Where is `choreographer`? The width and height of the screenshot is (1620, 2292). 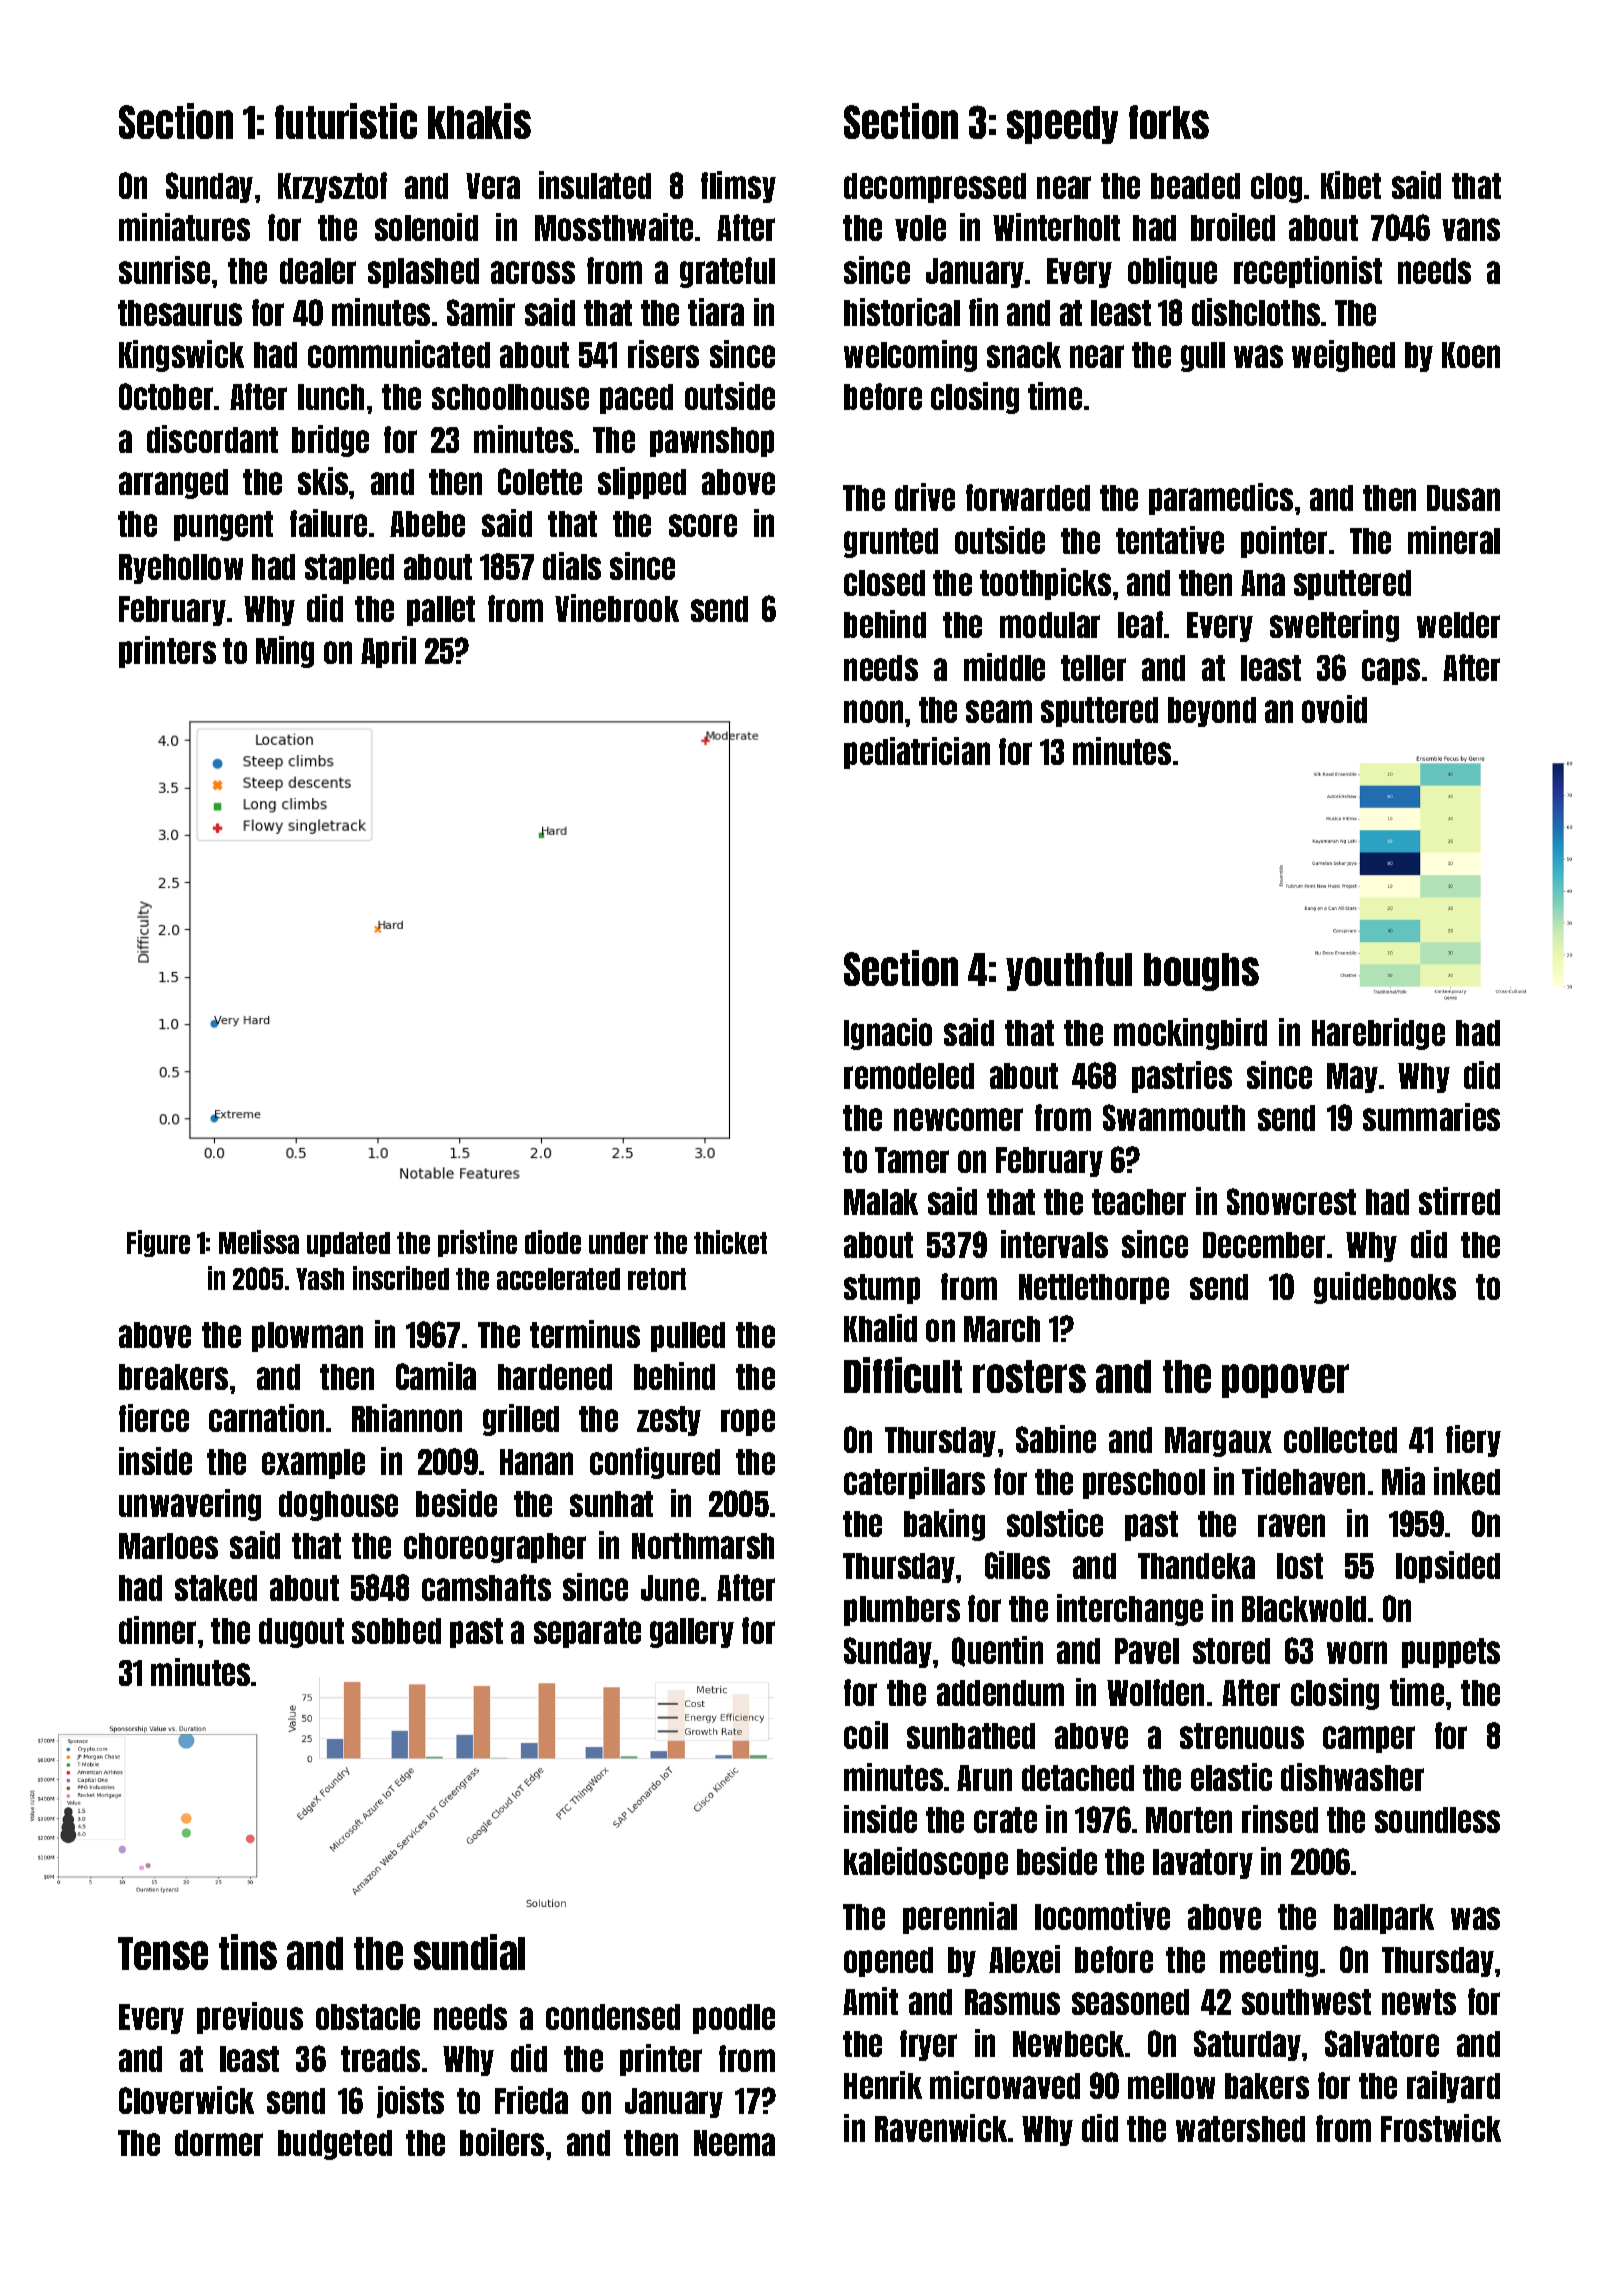 choreographer is located at coordinates (495, 1548).
